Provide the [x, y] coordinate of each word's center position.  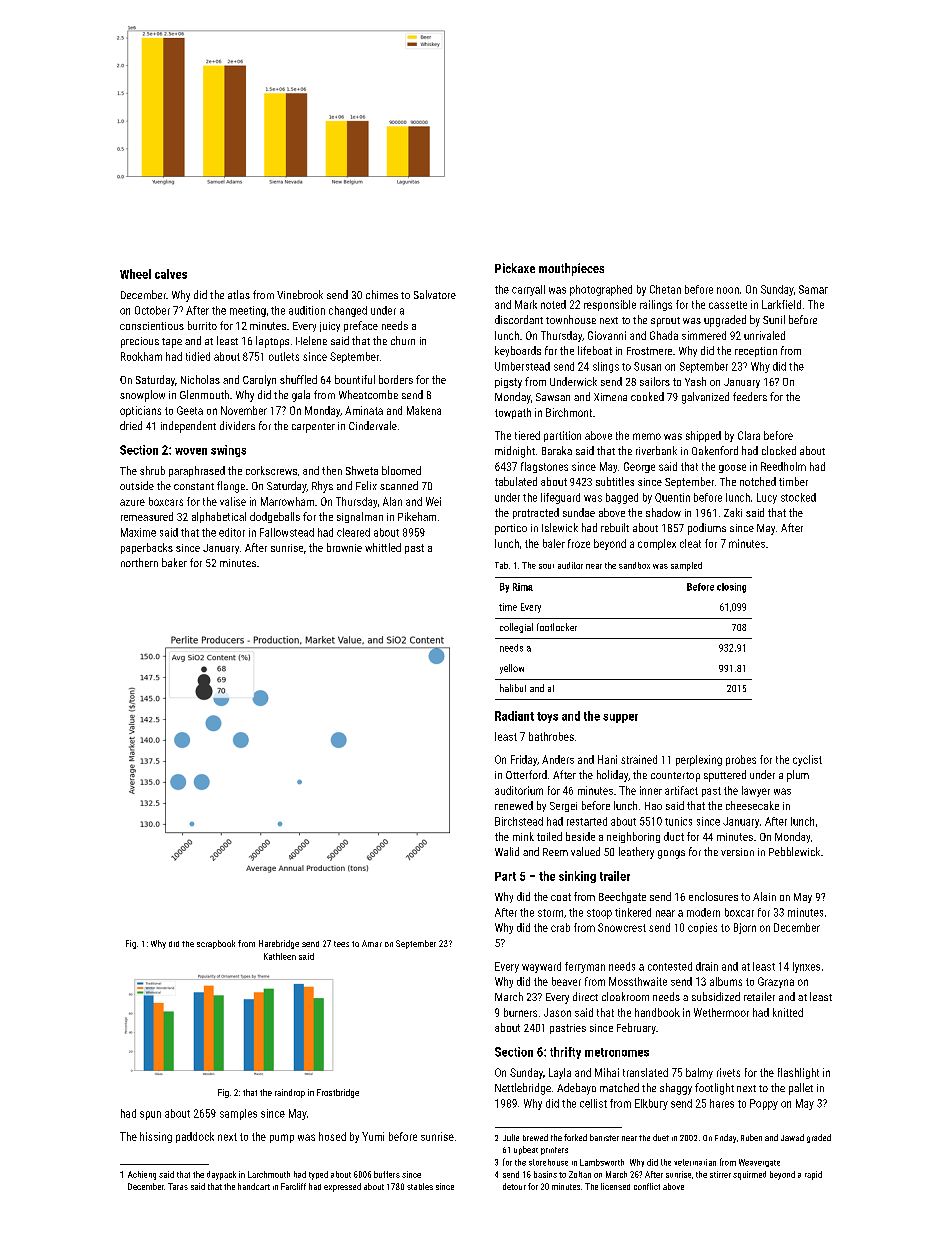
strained [639, 759]
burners [520, 1012]
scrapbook [216, 944]
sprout [665, 322]
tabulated [516, 481]
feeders [750, 396]
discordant [519, 319]
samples [238, 1114]
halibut [513, 688]
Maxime [138, 532]
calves [171, 274]
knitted [788, 1012]
